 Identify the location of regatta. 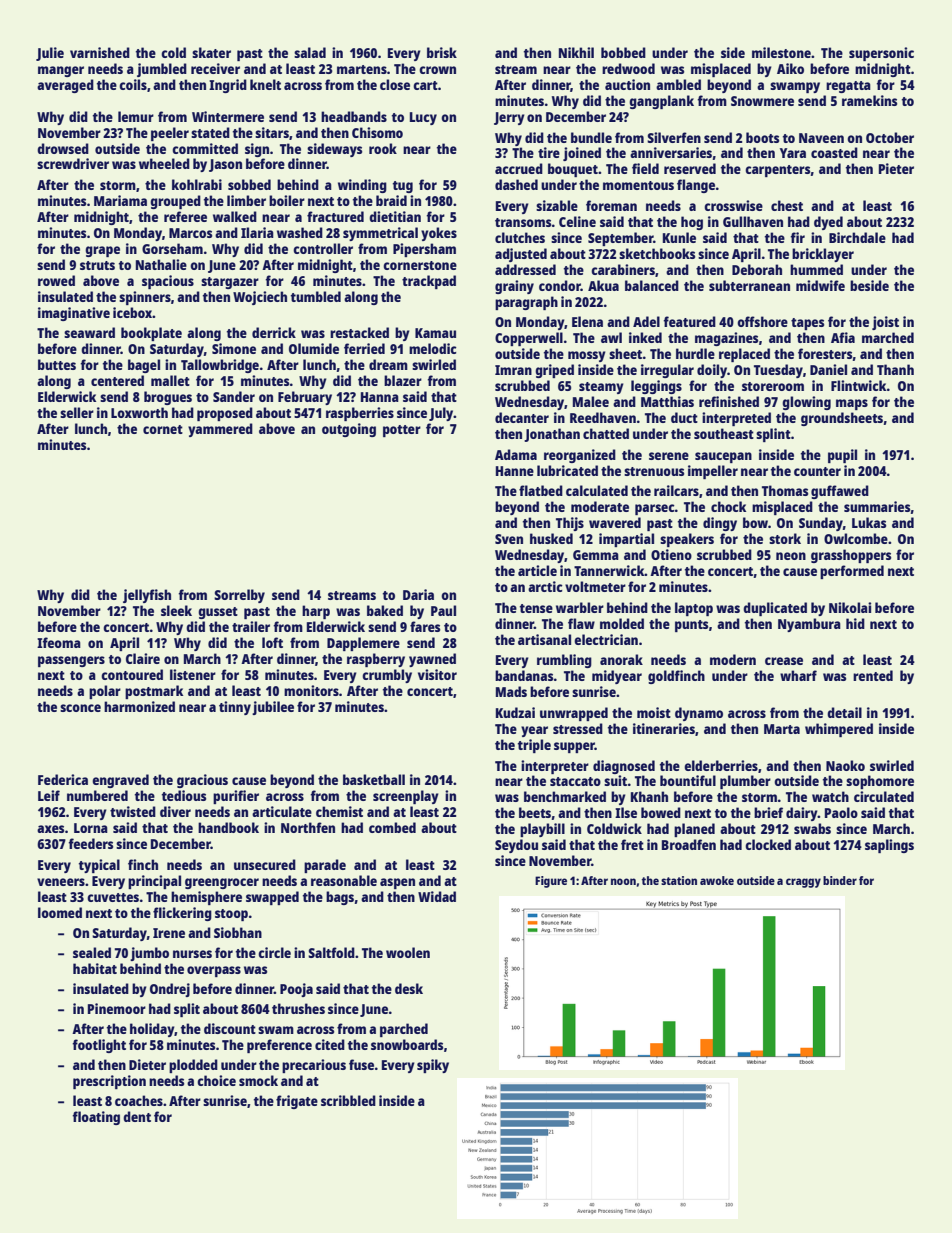
(848, 87).
